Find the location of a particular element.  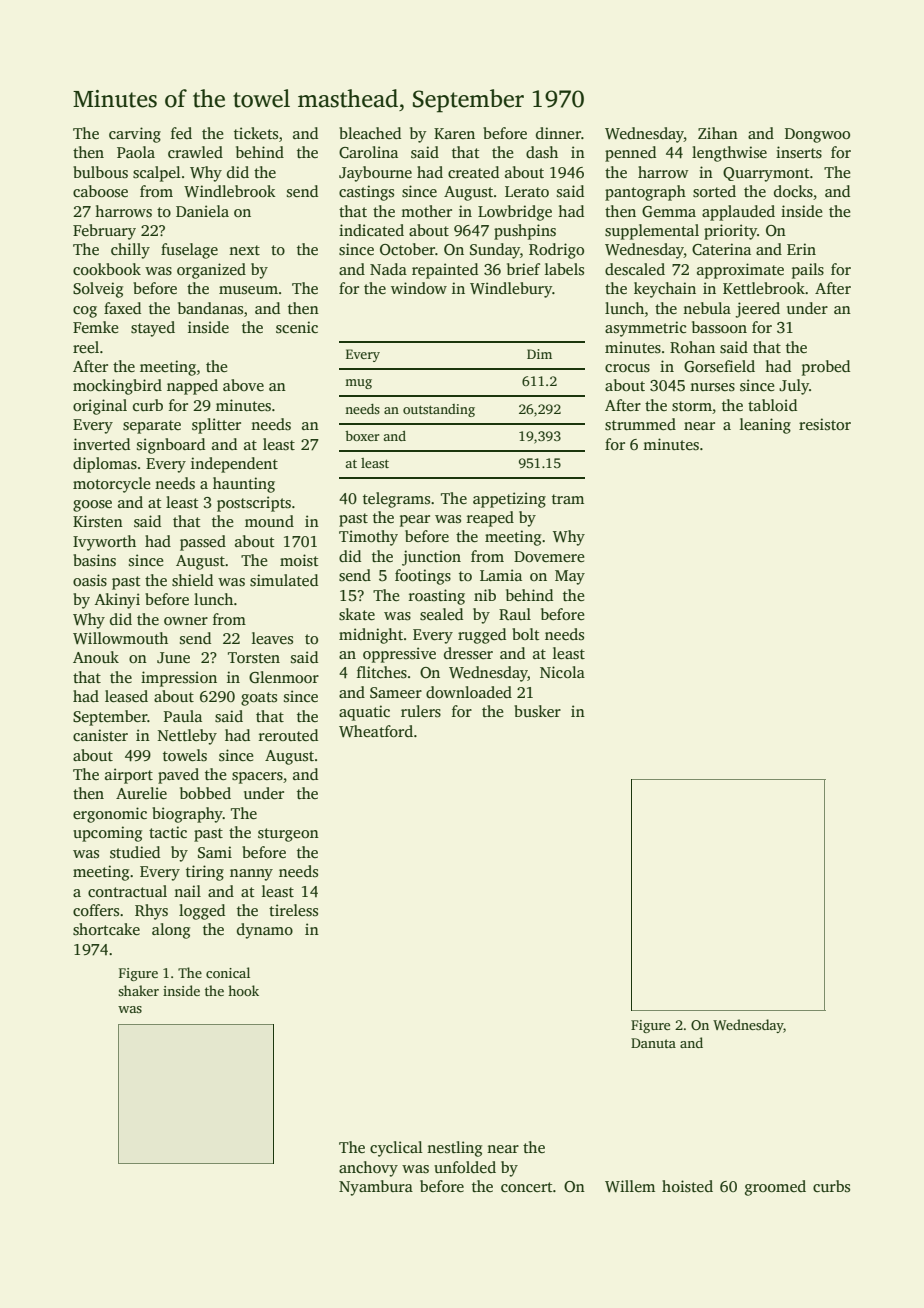

conical is located at coordinates (228, 972).
